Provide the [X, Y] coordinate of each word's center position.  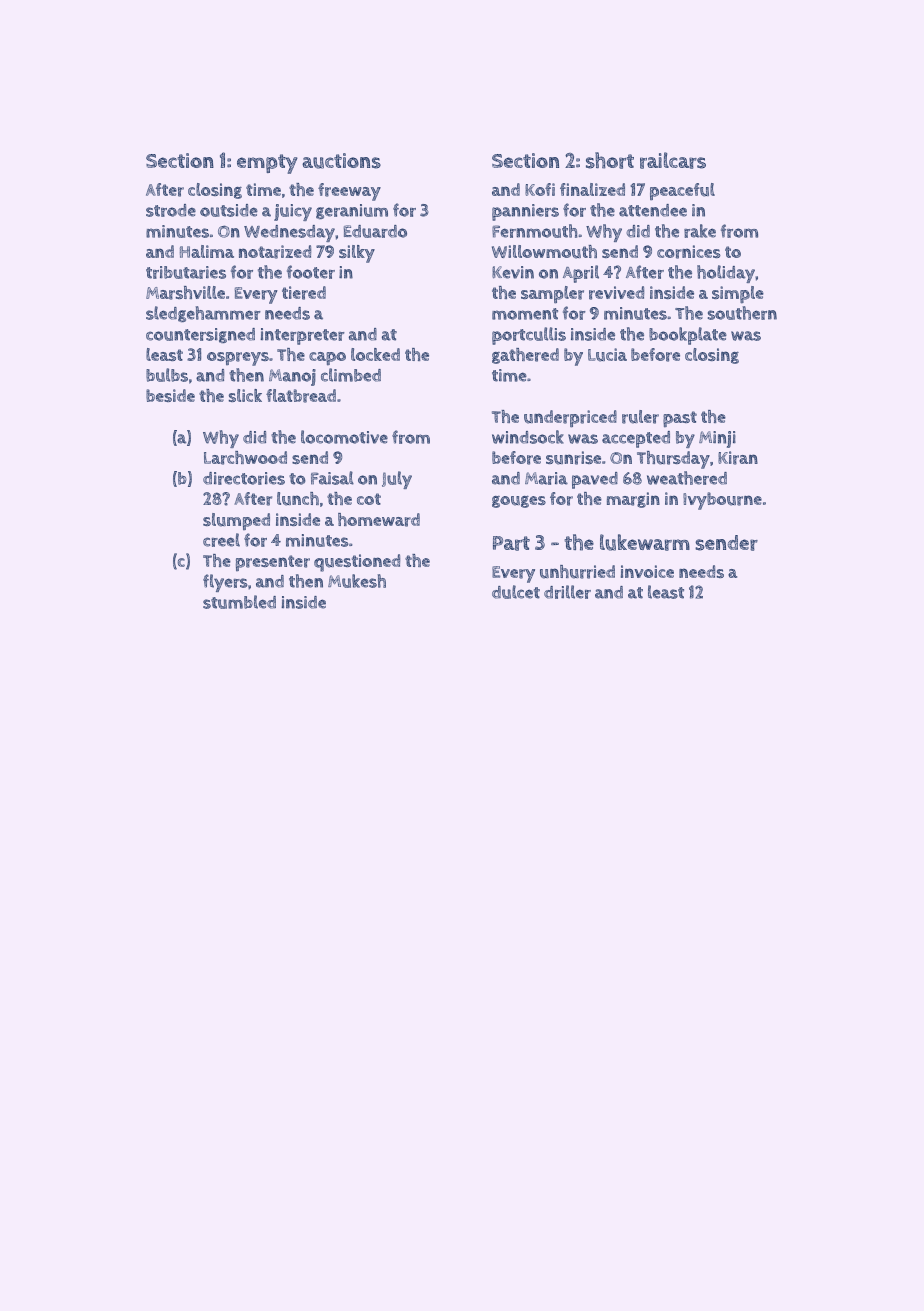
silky [357, 254]
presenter [273, 563]
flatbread [301, 396]
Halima [207, 251]
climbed [351, 375]
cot [369, 499]
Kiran [738, 458]
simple [738, 295]
